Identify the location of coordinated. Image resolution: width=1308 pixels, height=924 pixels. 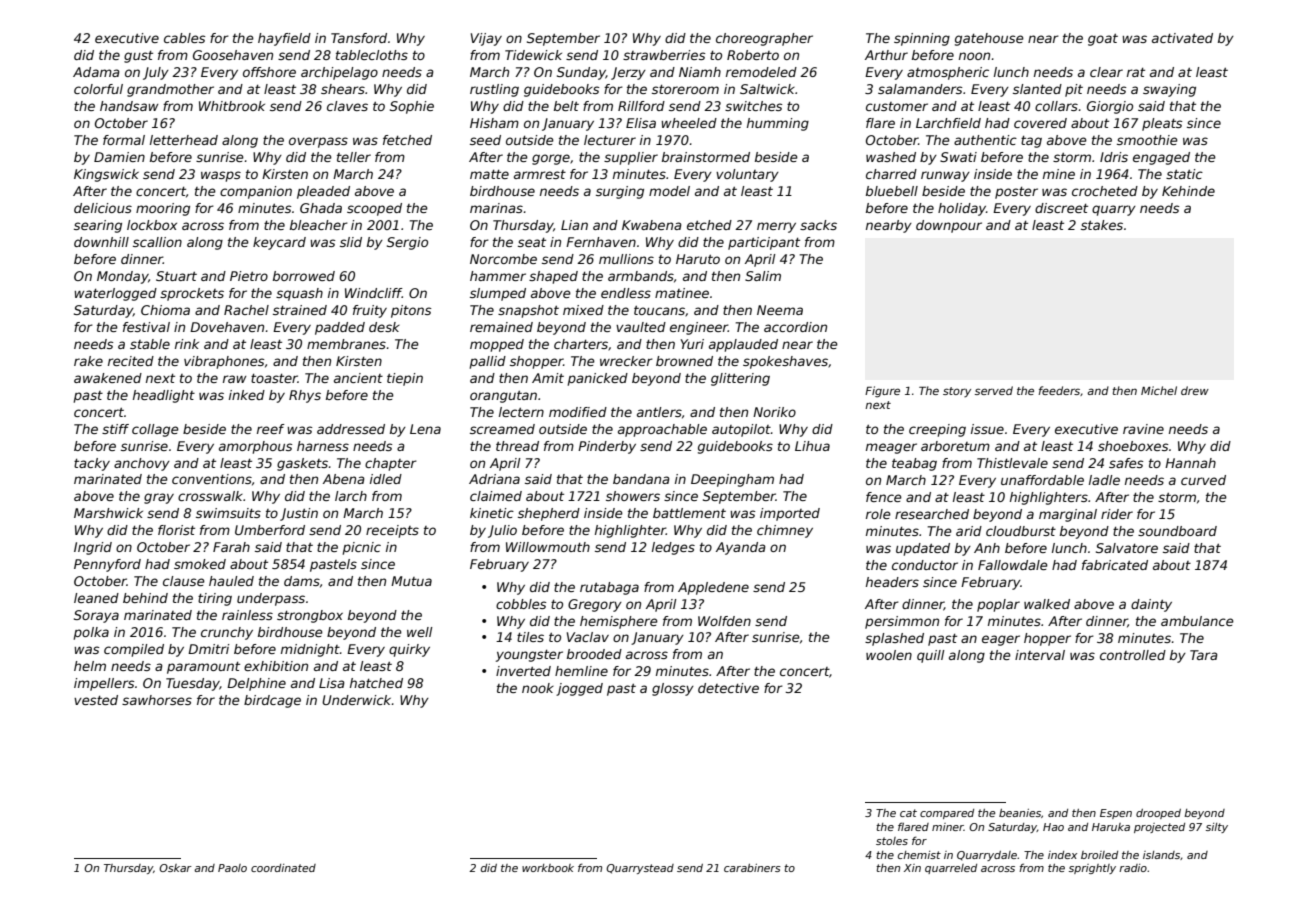
(283, 868).
